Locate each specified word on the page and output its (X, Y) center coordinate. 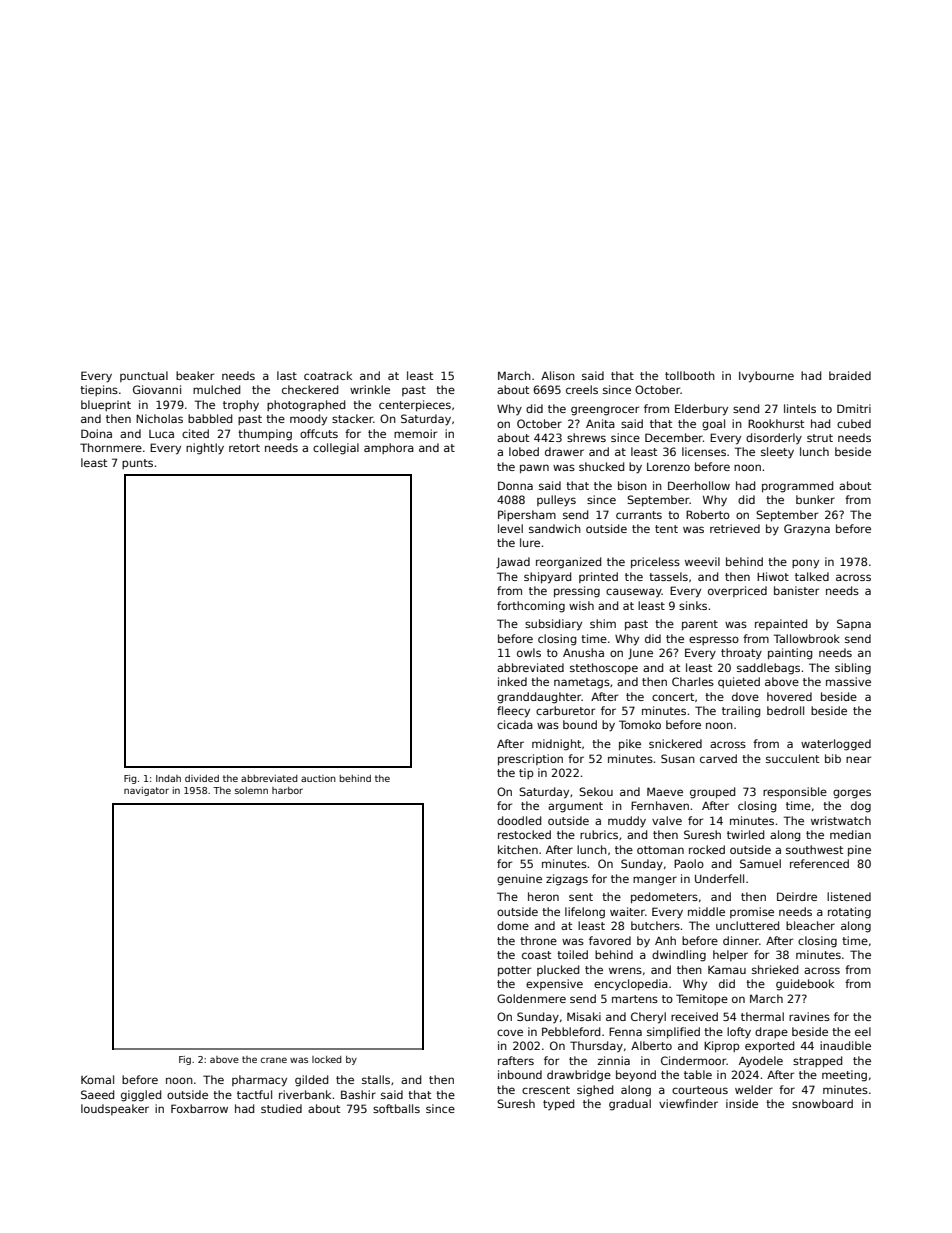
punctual (144, 376)
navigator (146, 791)
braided (850, 375)
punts (137, 464)
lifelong (585, 913)
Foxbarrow (199, 1108)
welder (754, 1089)
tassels (668, 576)
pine (859, 851)
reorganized (568, 563)
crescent (546, 1090)
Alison (558, 375)
